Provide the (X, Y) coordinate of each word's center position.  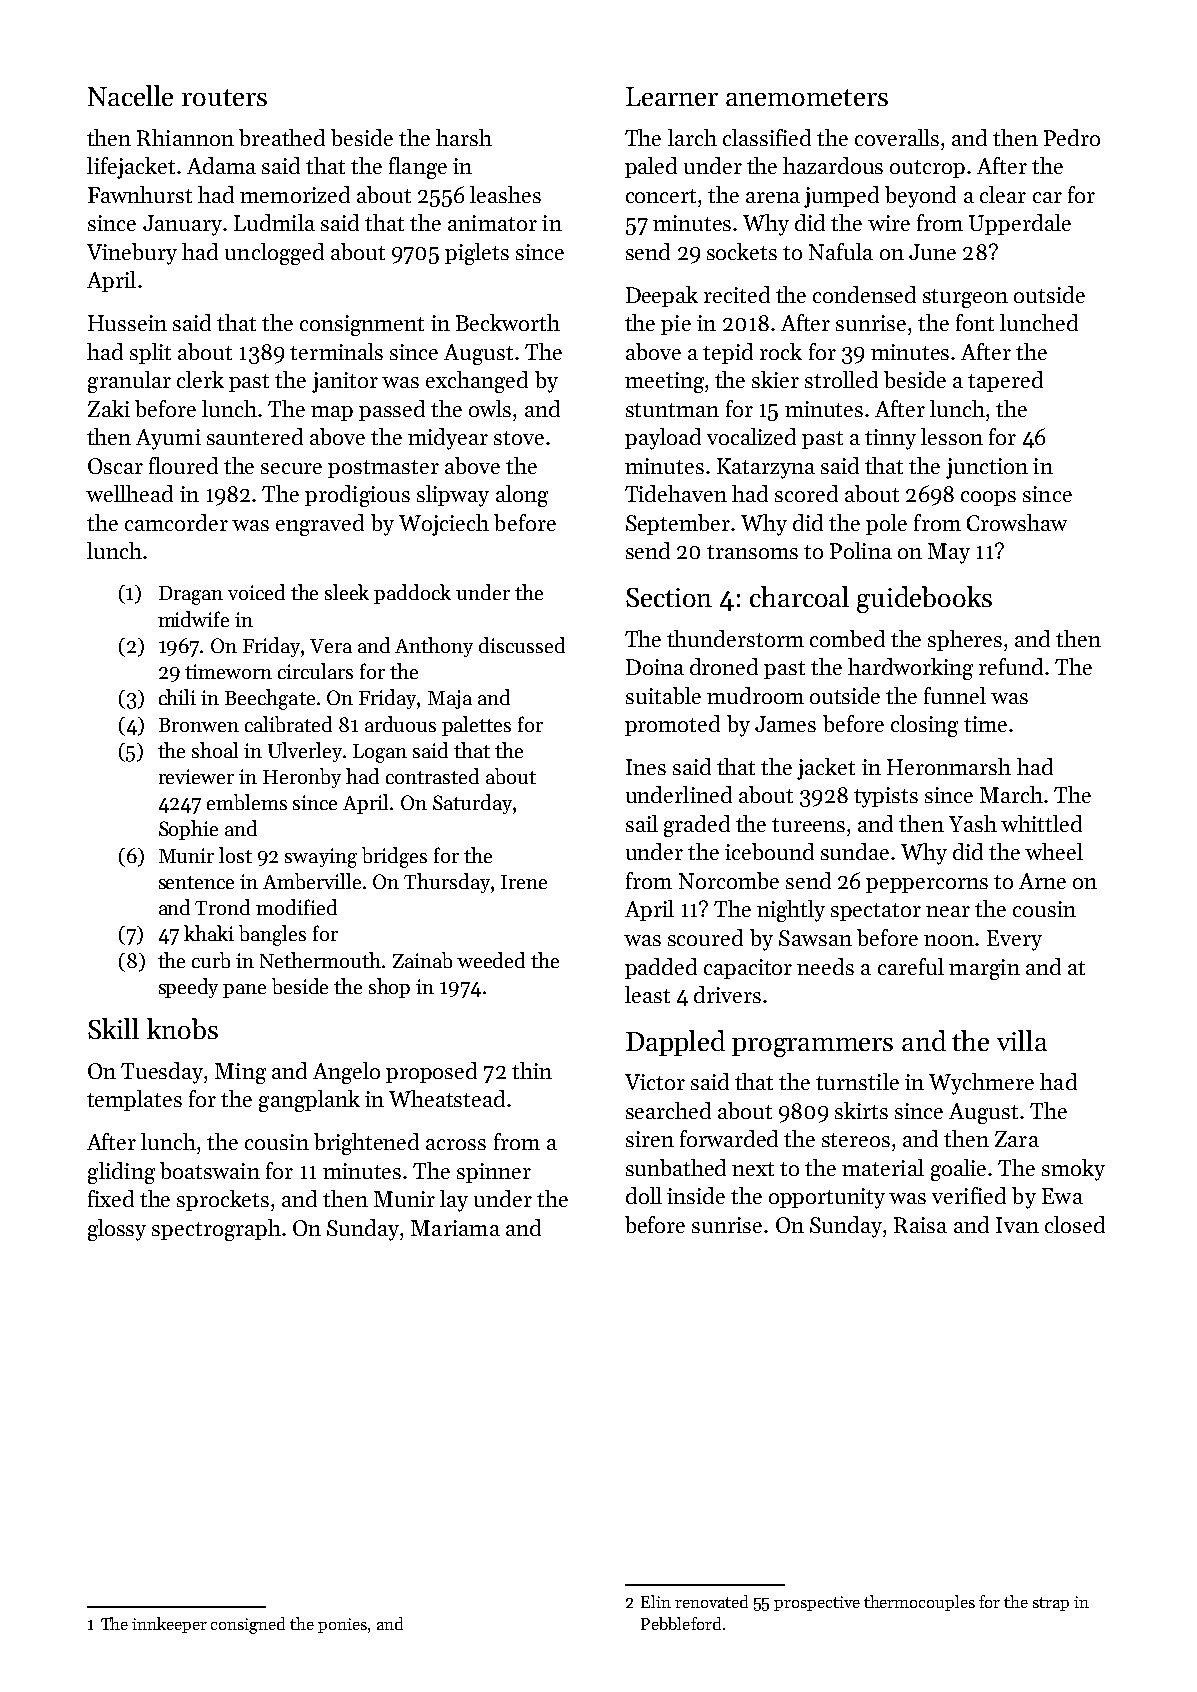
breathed (282, 137)
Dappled (675, 1043)
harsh (464, 137)
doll (644, 1195)
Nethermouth (320, 960)
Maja (450, 699)
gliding (121, 1173)
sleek (347, 592)
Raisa (920, 1225)
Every (1014, 940)
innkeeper (169, 1625)
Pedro (1072, 137)
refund (1011, 666)
